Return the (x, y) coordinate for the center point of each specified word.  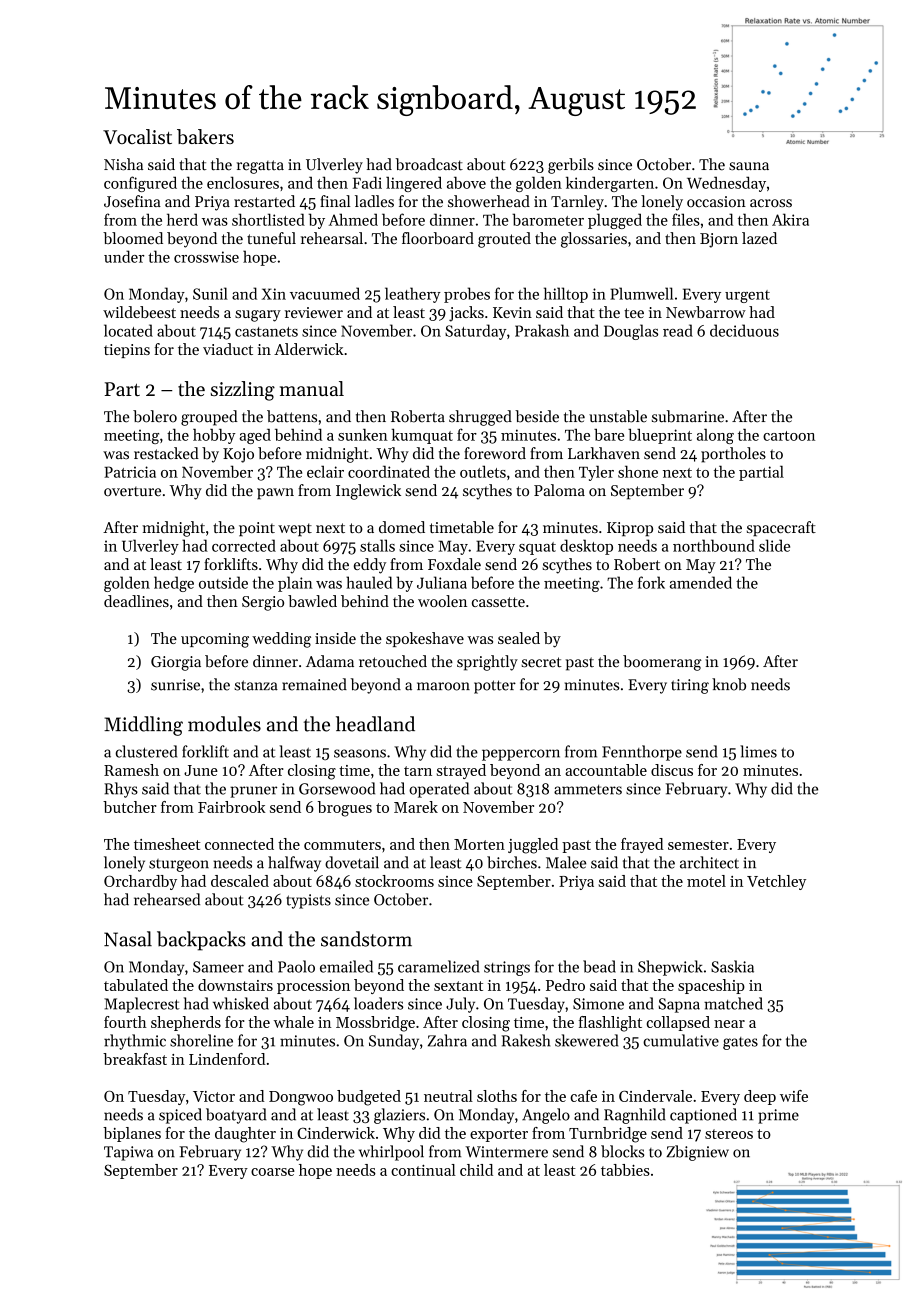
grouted (504, 240)
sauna (749, 166)
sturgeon (179, 865)
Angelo (546, 1116)
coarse (273, 1172)
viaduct (228, 349)
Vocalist (137, 136)
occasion (716, 202)
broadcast (429, 164)
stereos (729, 1134)
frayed (642, 845)
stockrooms (394, 881)
